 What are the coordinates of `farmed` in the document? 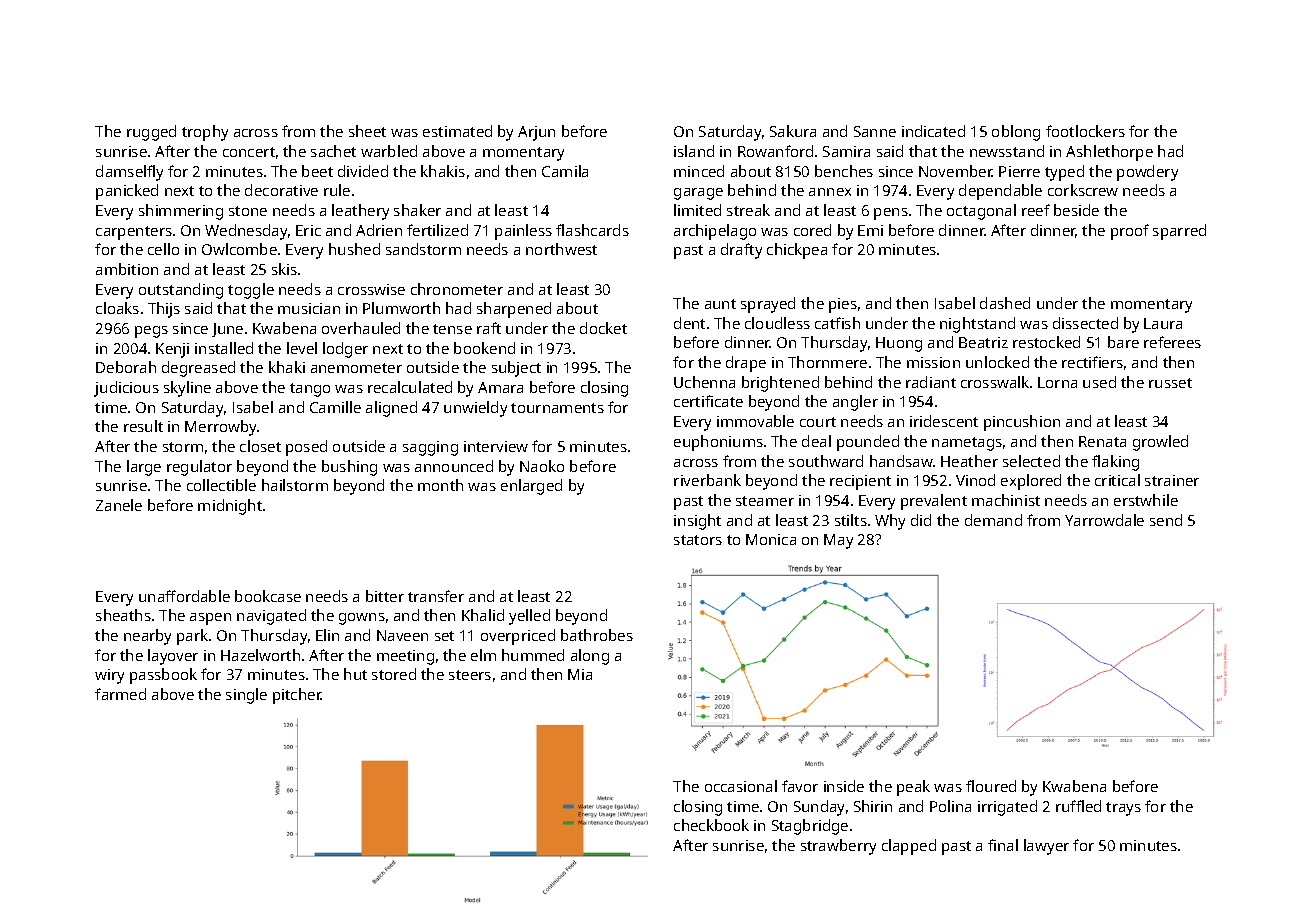 It's located at (120, 694).
